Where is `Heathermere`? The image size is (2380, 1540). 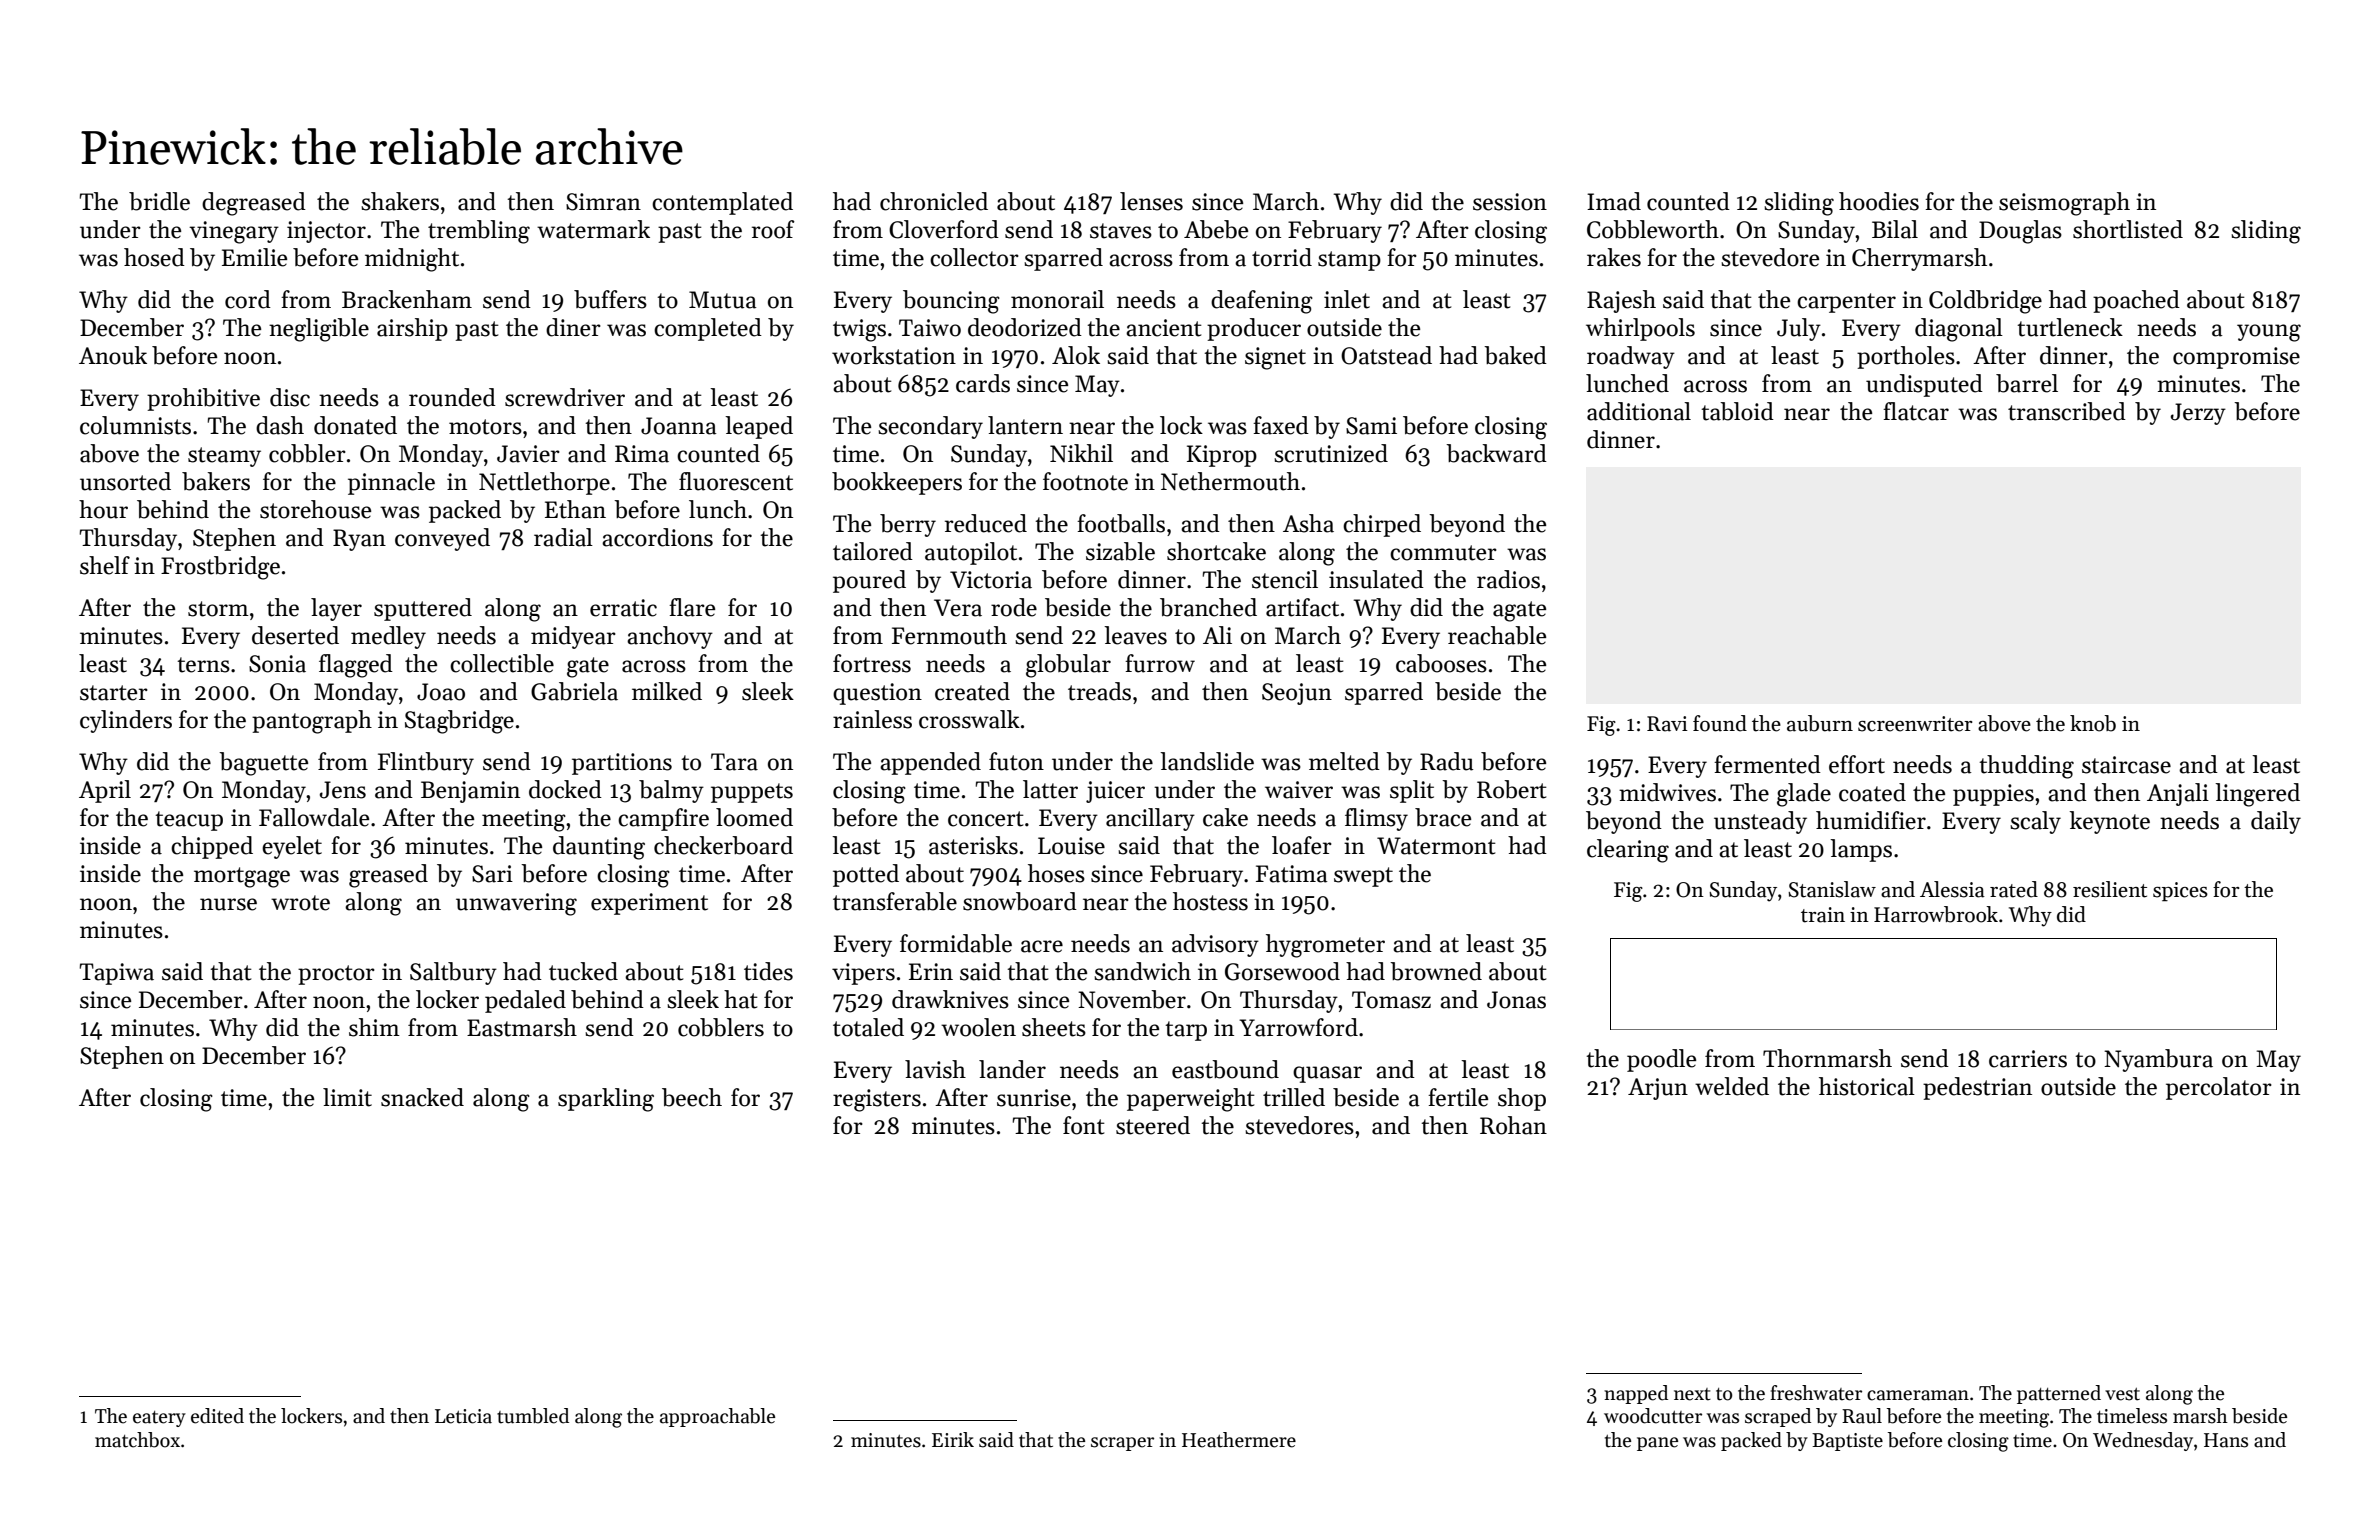
Heathermere is located at coordinates (1239, 1440).
